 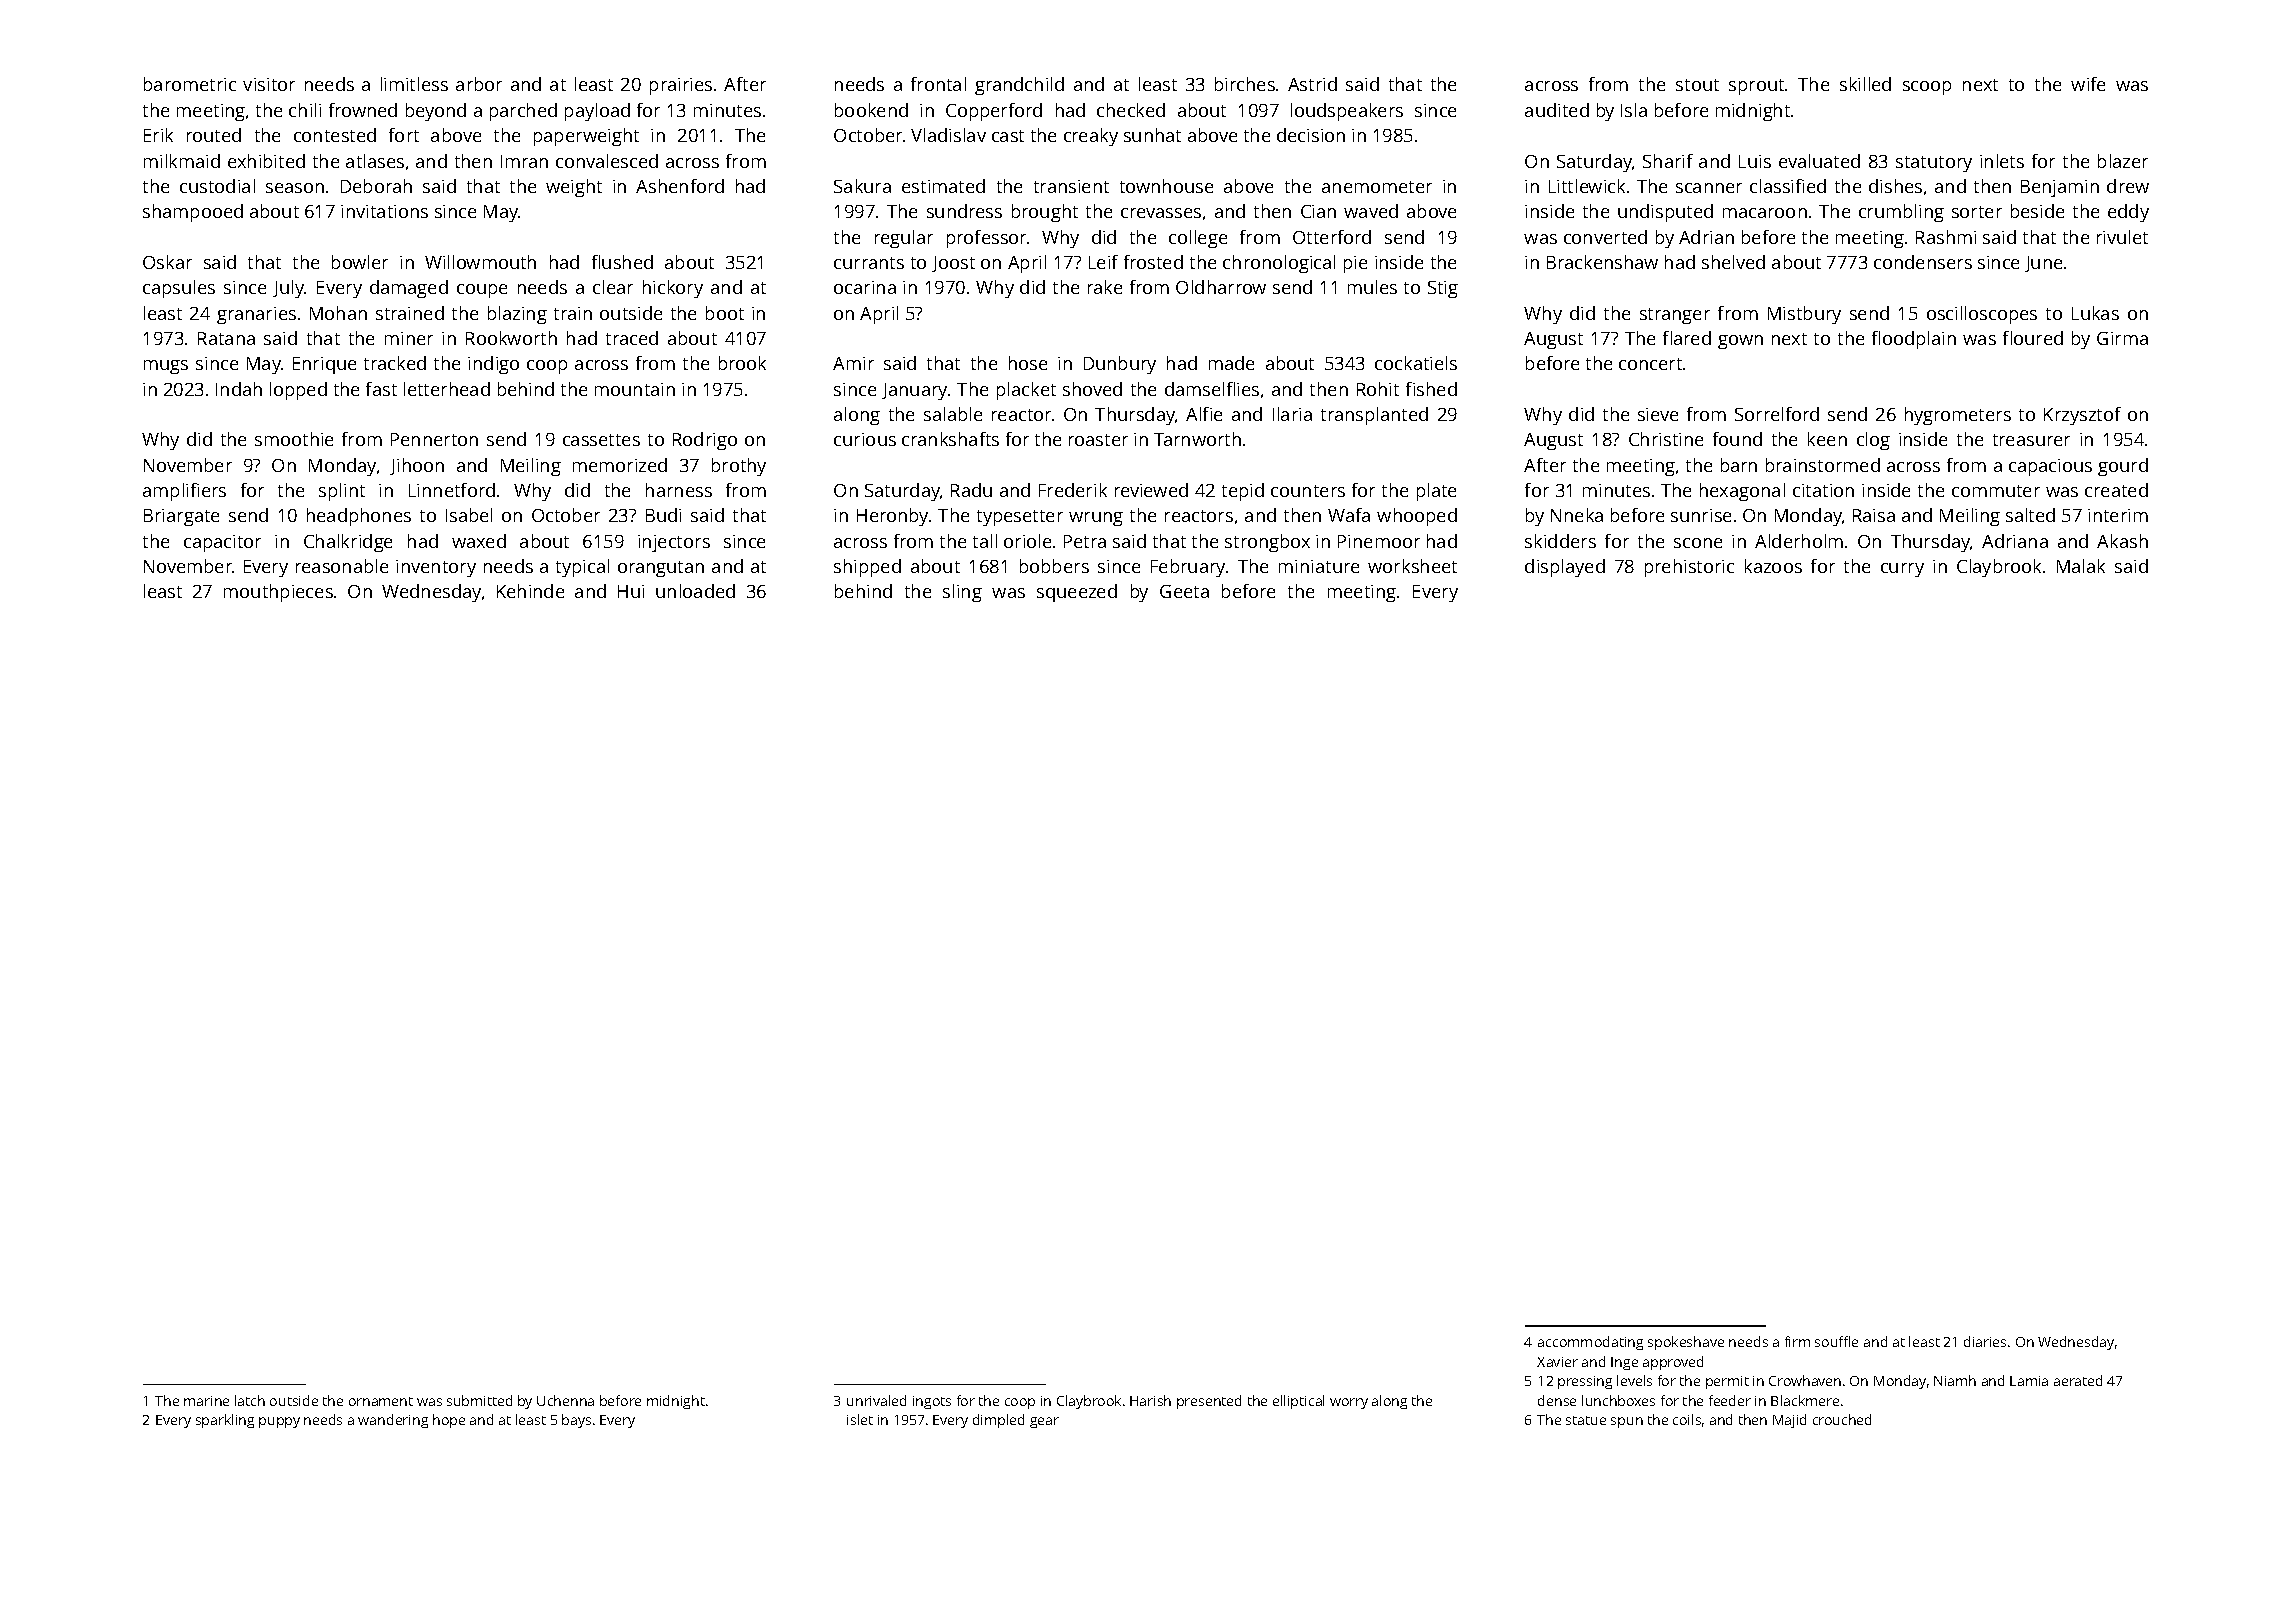 What do you see at coordinates (1658, 414) in the screenshot?
I see `sieve` at bounding box center [1658, 414].
